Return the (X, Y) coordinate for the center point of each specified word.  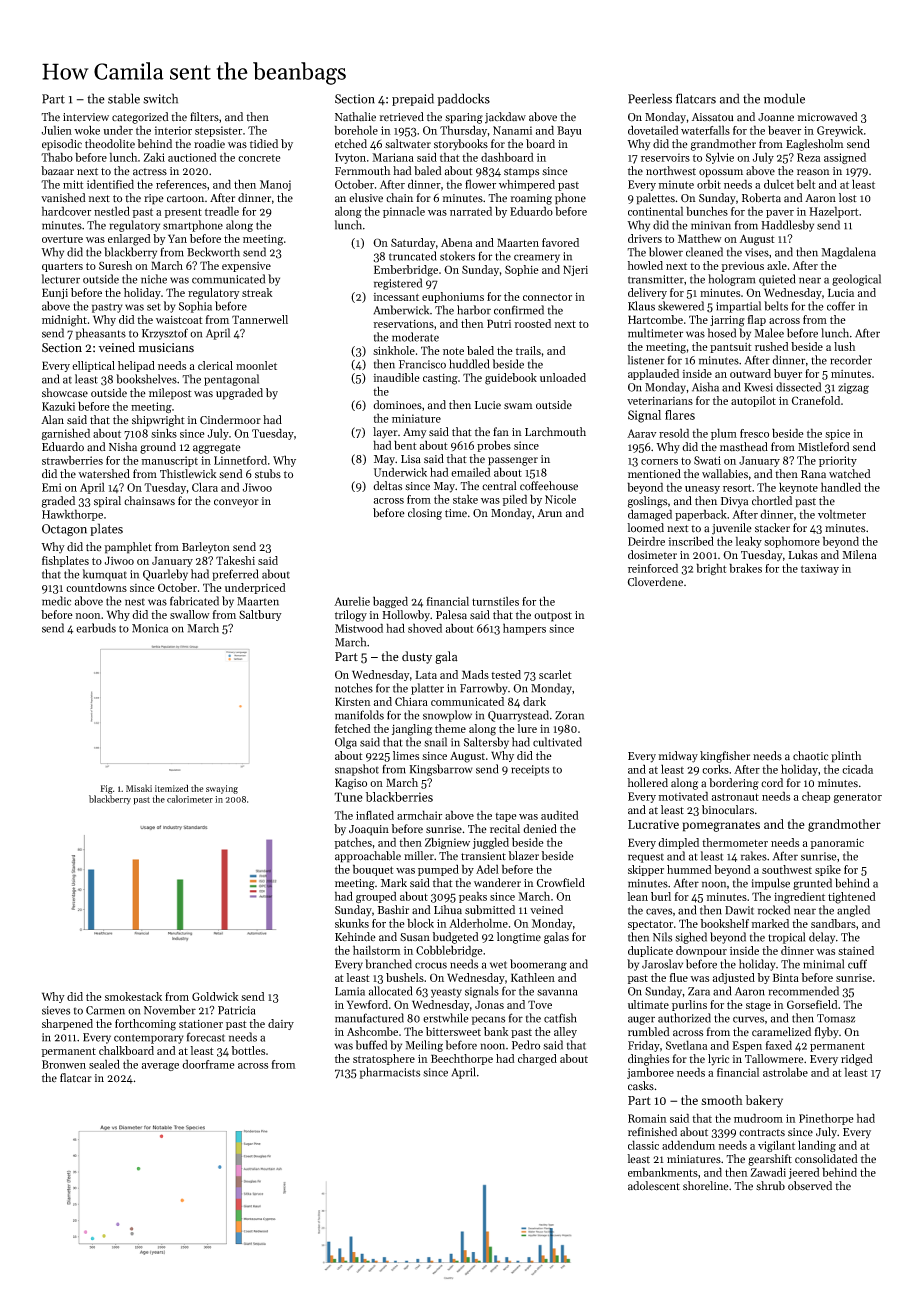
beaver (784, 130)
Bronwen (64, 1064)
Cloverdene (655, 582)
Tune (348, 797)
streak (257, 292)
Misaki (139, 788)
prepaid (413, 99)
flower (480, 184)
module (784, 98)
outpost (553, 617)
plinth (846, 757)
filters (204, 117)
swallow (190, 614)
